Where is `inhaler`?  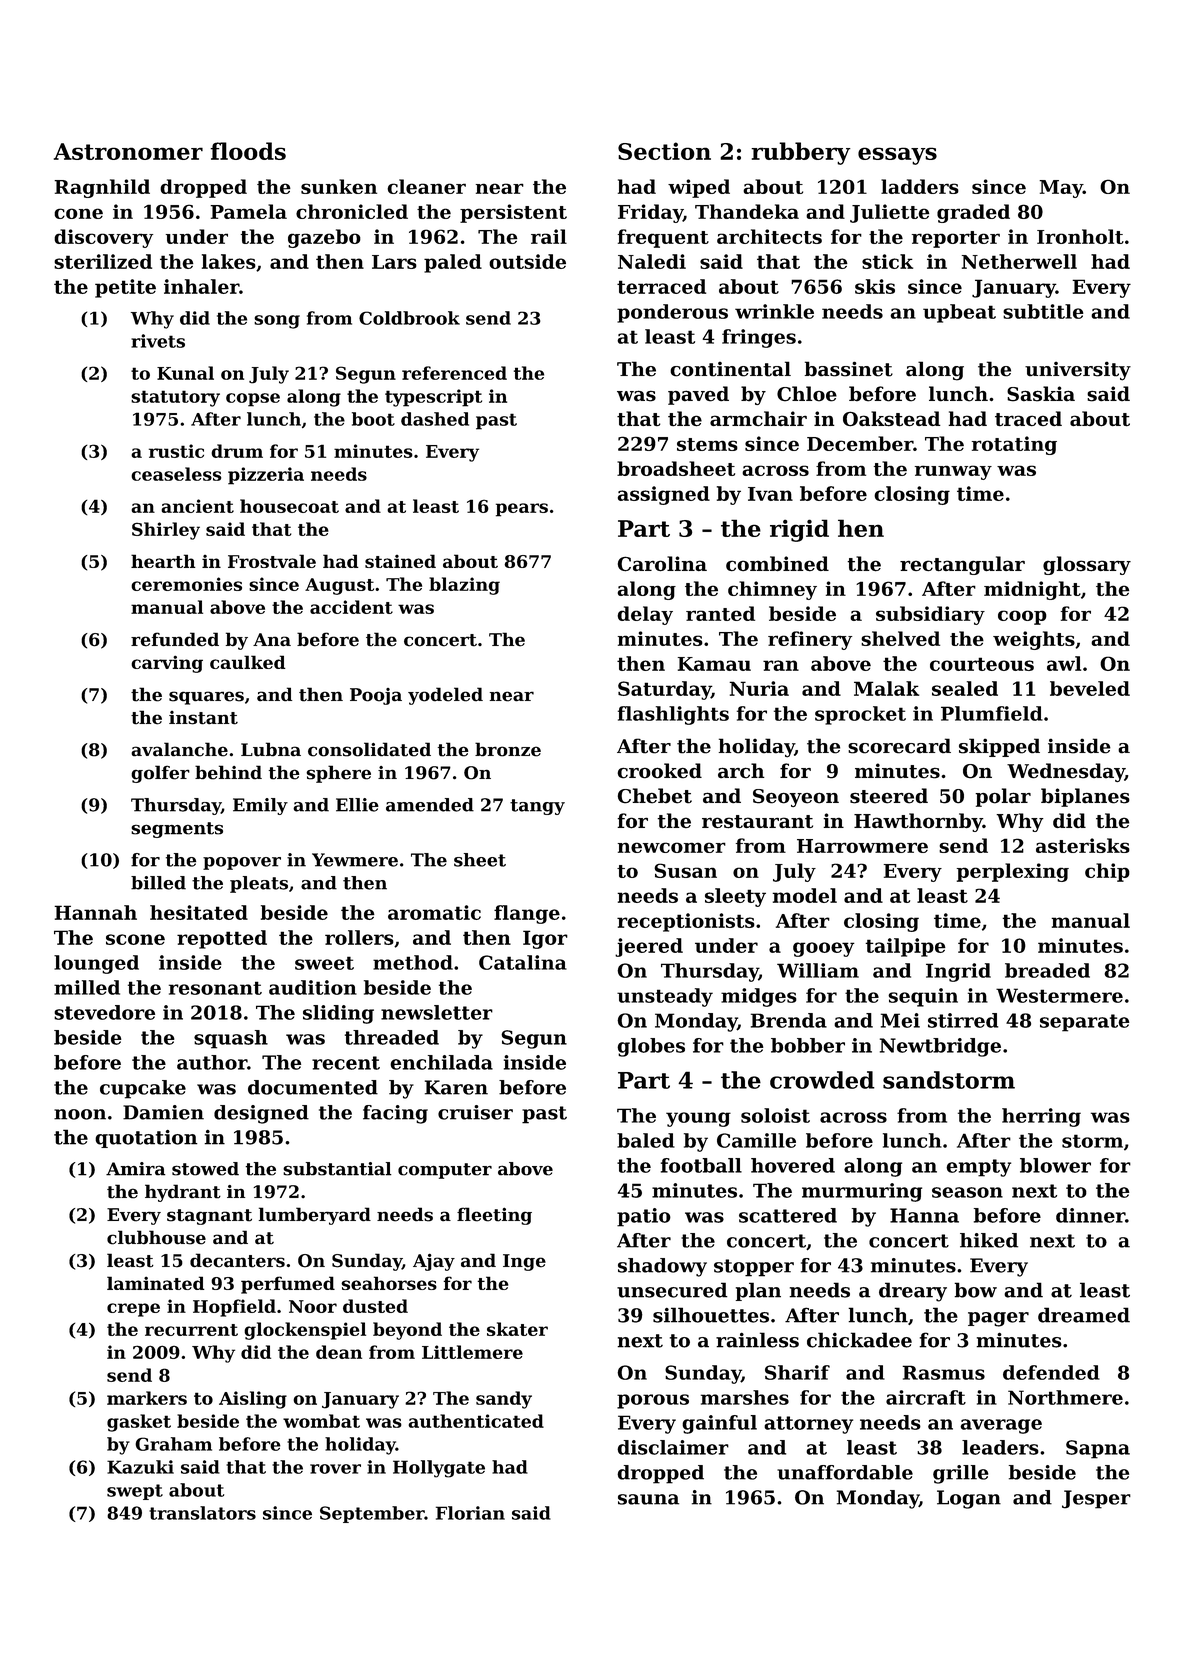
inhaler is located at coordinates (201, 286).
